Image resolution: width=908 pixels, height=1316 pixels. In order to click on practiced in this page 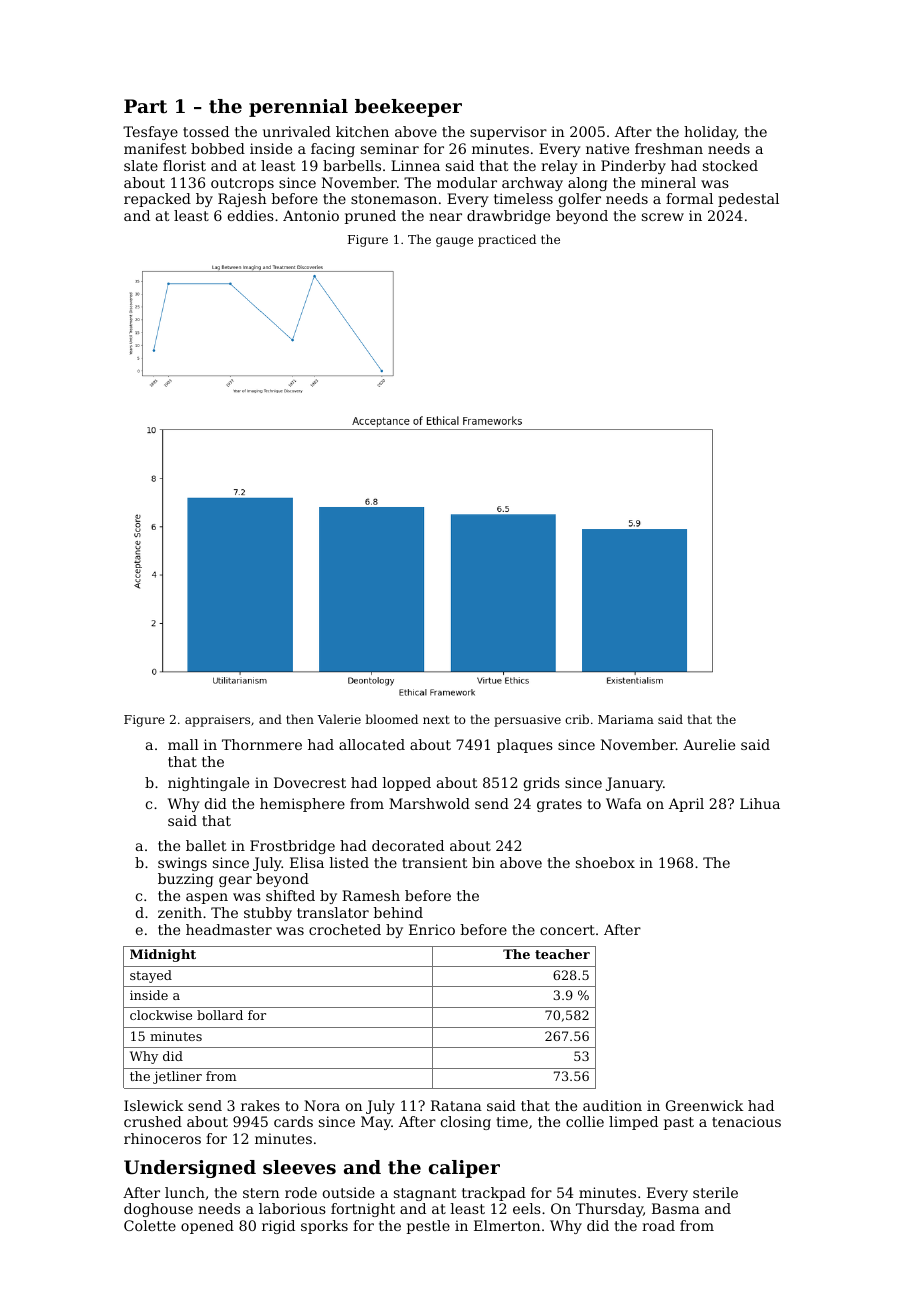, I will do `click(507, 240)`.
